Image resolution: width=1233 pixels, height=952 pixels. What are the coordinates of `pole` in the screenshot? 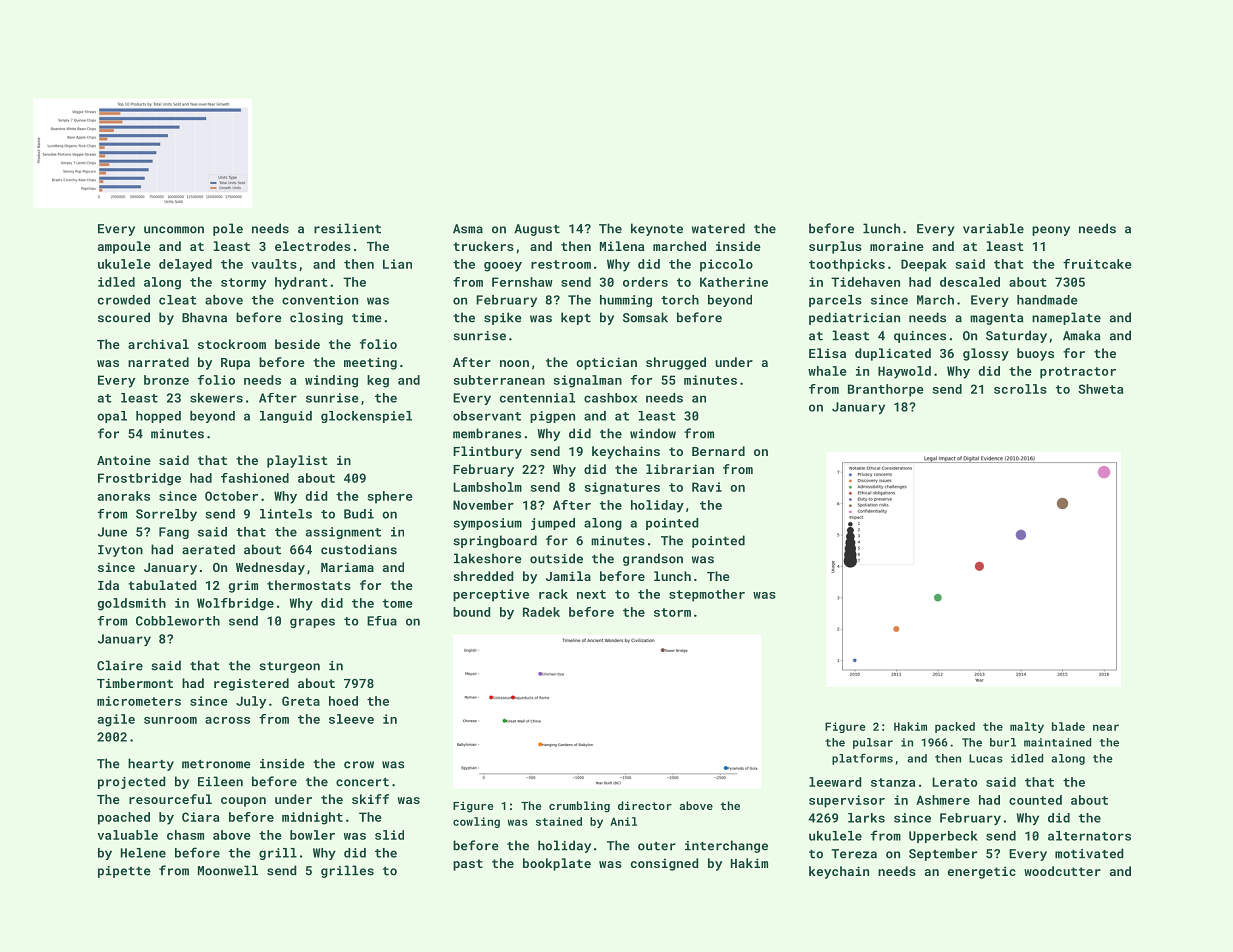 It's located at (228, 229).
